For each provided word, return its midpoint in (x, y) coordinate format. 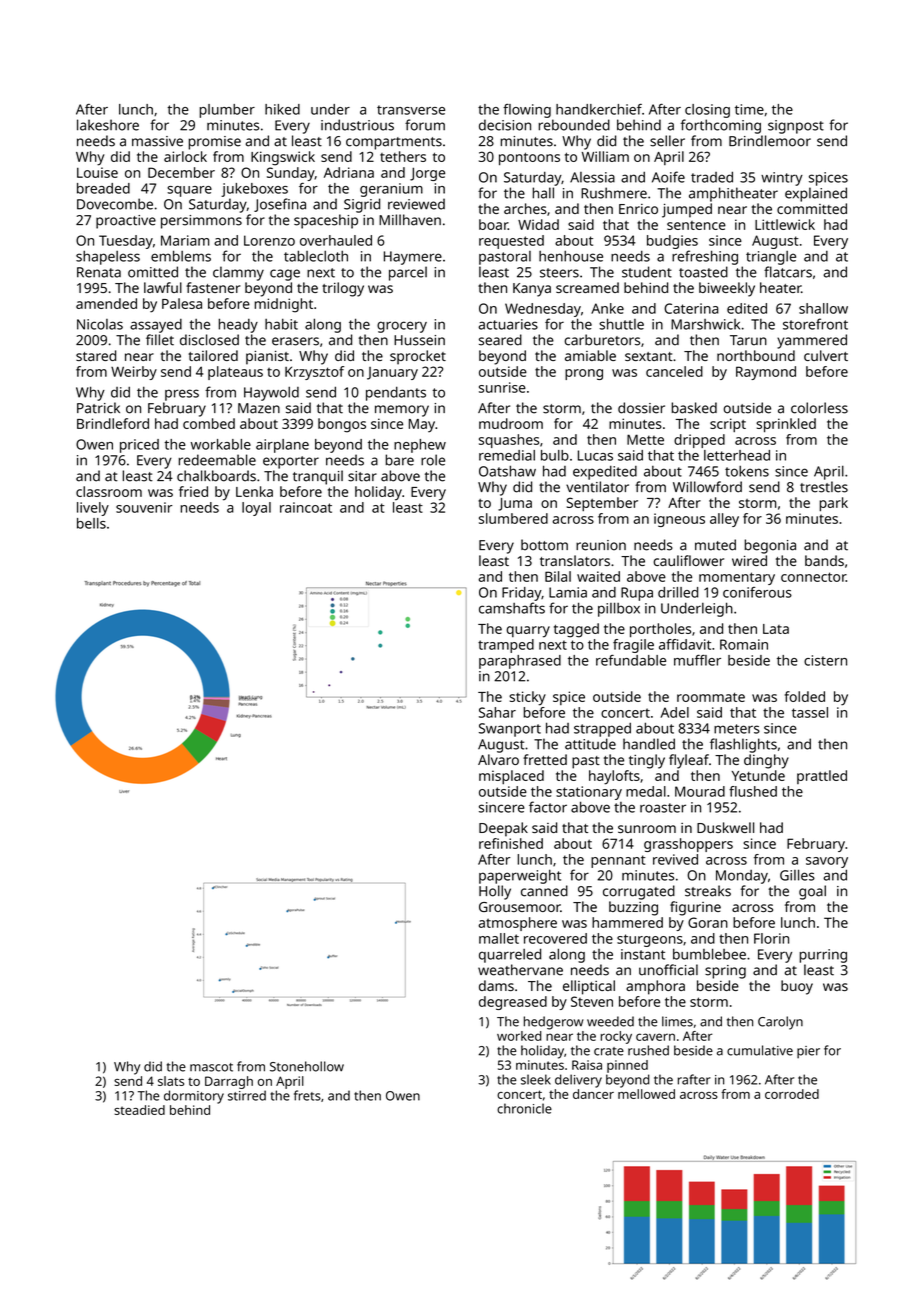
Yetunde (758, 775)
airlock (185, 156)
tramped (506, 646)
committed (812, 208)
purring (823, 956)
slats (171, 1081)
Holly (495, 892)
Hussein (419, 340)
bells (91, 523)
